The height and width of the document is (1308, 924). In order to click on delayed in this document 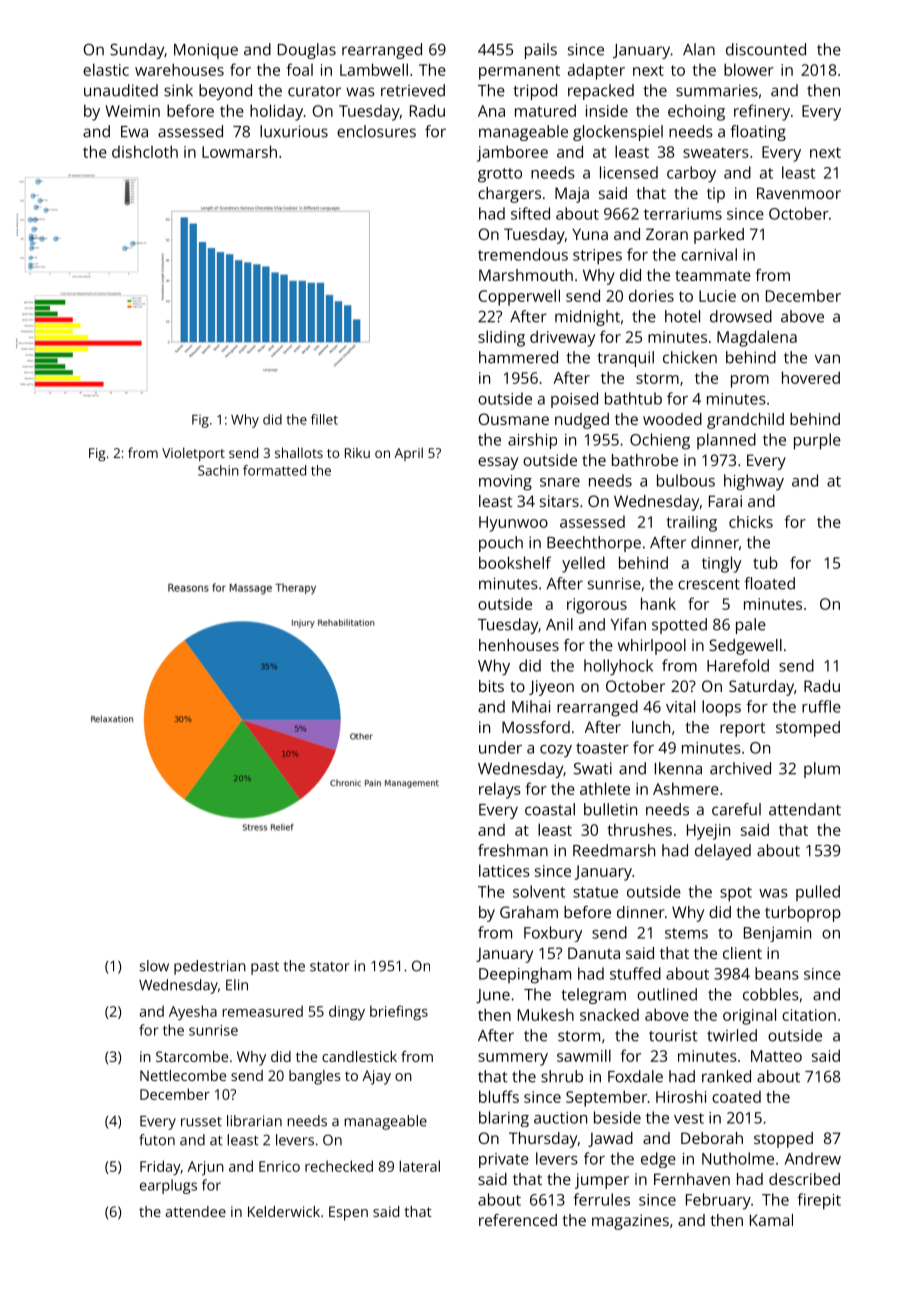, I will do `click(723, 852)`.
